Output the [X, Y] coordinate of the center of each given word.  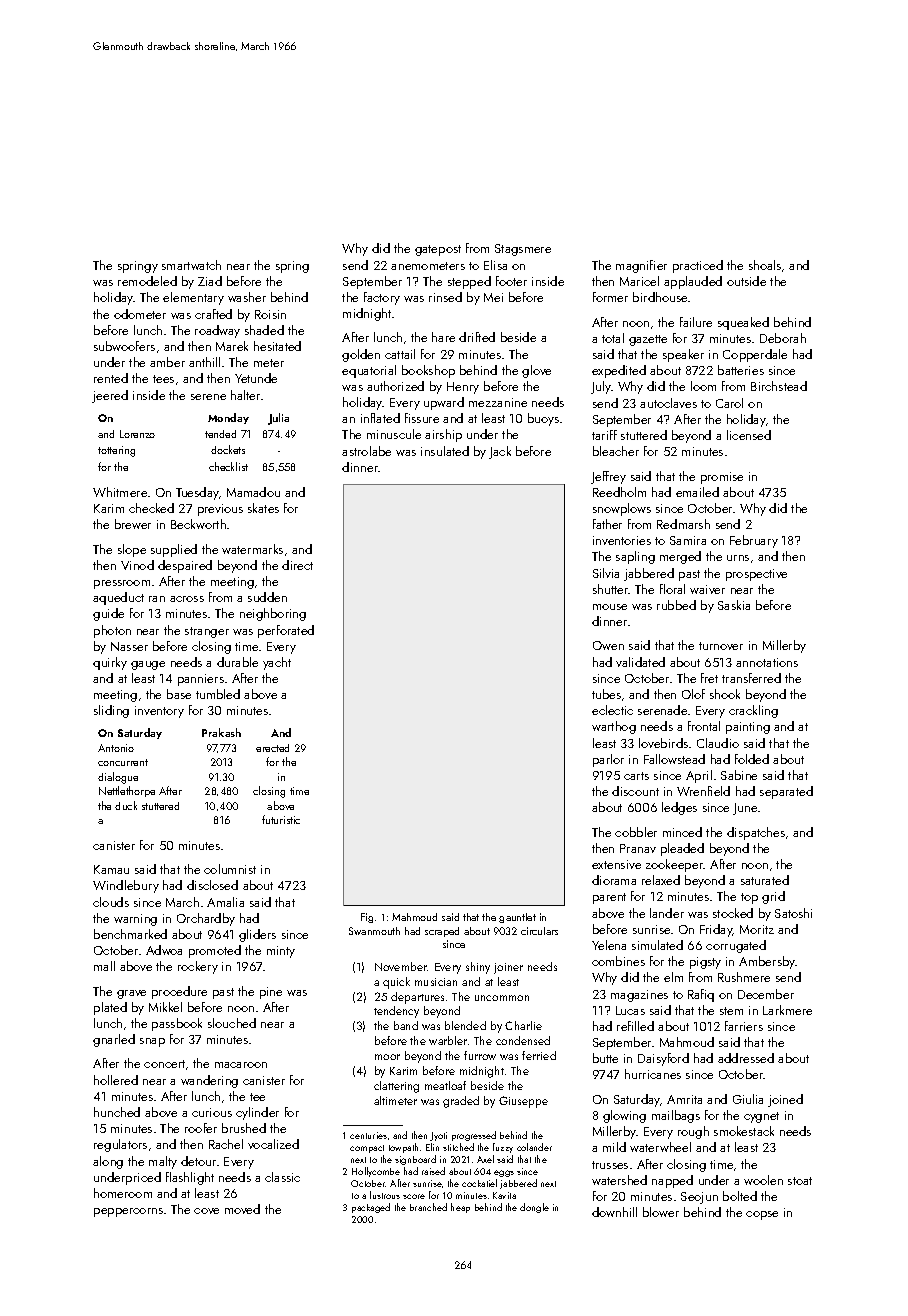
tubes [606, 694]
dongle [534, 1208]
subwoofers [124, 346]
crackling [753, 711]
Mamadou [253, 492]
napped [672, 1181]
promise [722, 478]
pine [271, 993]
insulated [445, 451]
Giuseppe [523, 1102]
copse [762, 1215]
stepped [469, 282]
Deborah [783, 338]
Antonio [116, 748]
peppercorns [128, 1212]
